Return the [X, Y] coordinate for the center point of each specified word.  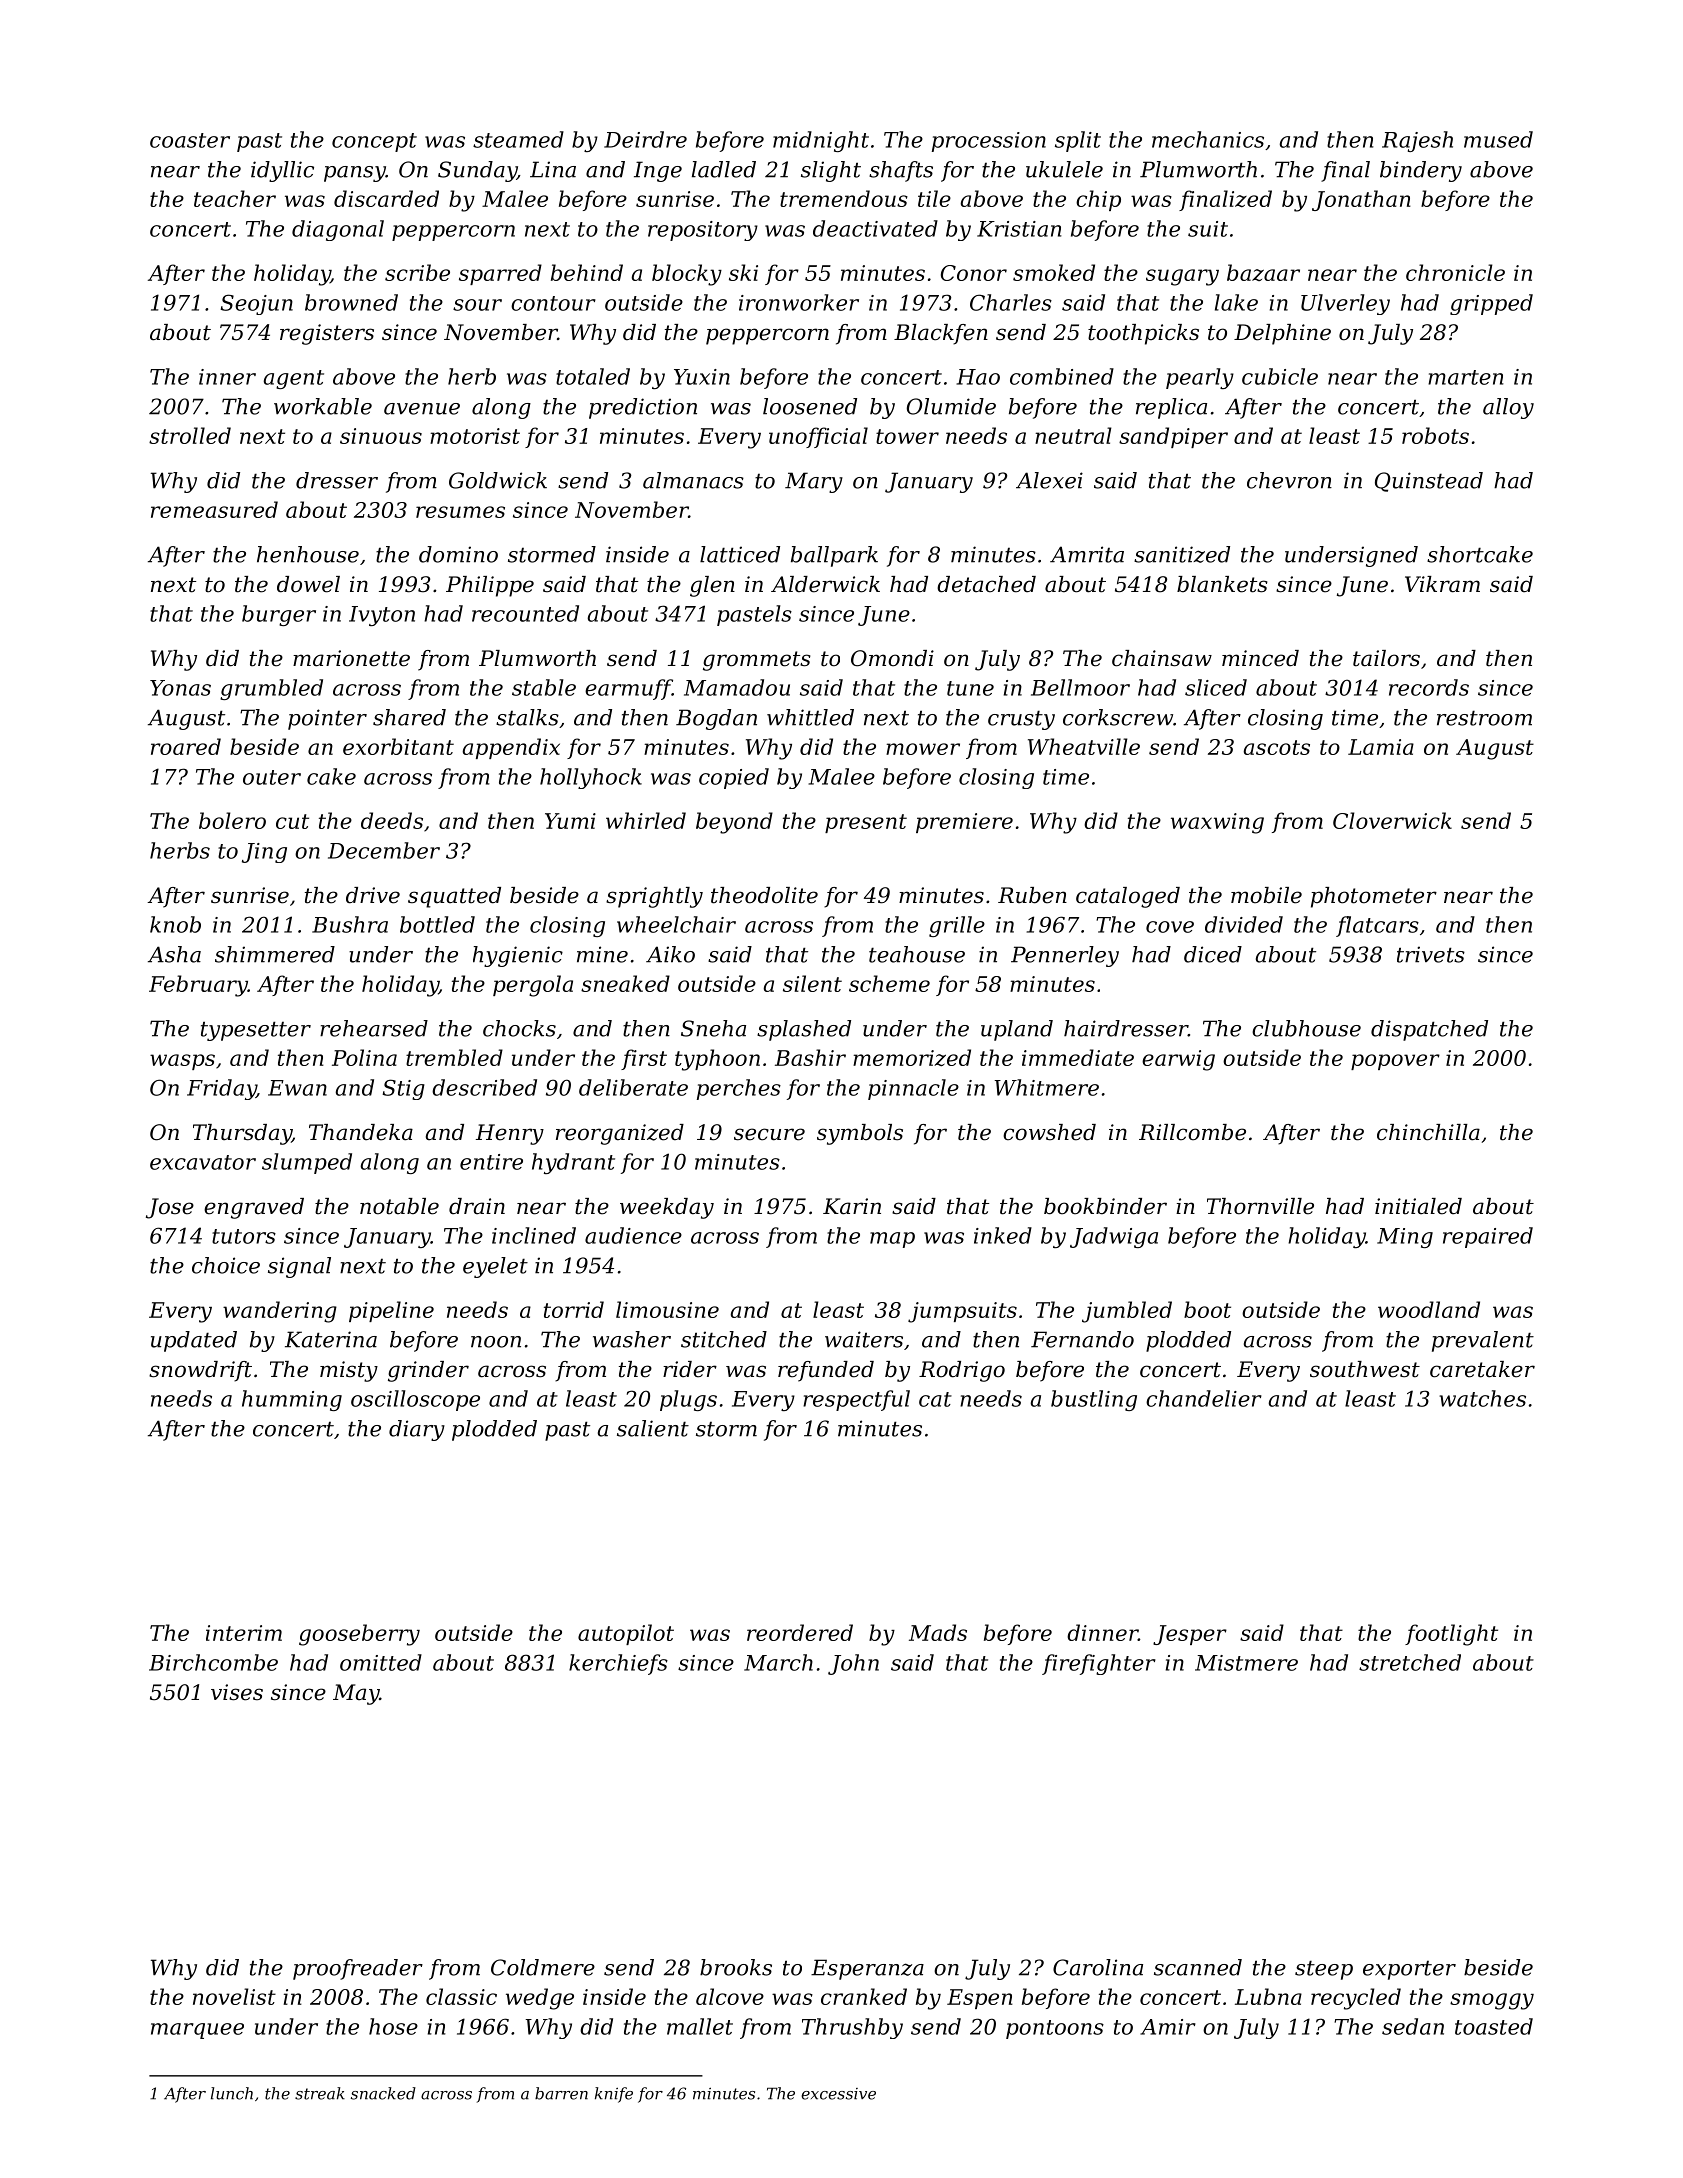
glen [712, 586]
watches [1482, 1398]
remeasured [214, 509]
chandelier [1204, 1398]
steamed [518, 139]
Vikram [1442, 584]
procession [989, 142]
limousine [667, 1309]
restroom [1484, 718]
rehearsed [374, 1028]
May [356, 1694]
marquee [197, 2031]
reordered [800, 1632]
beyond [734, 823]
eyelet [495, 1267]
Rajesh [1417, 141]
